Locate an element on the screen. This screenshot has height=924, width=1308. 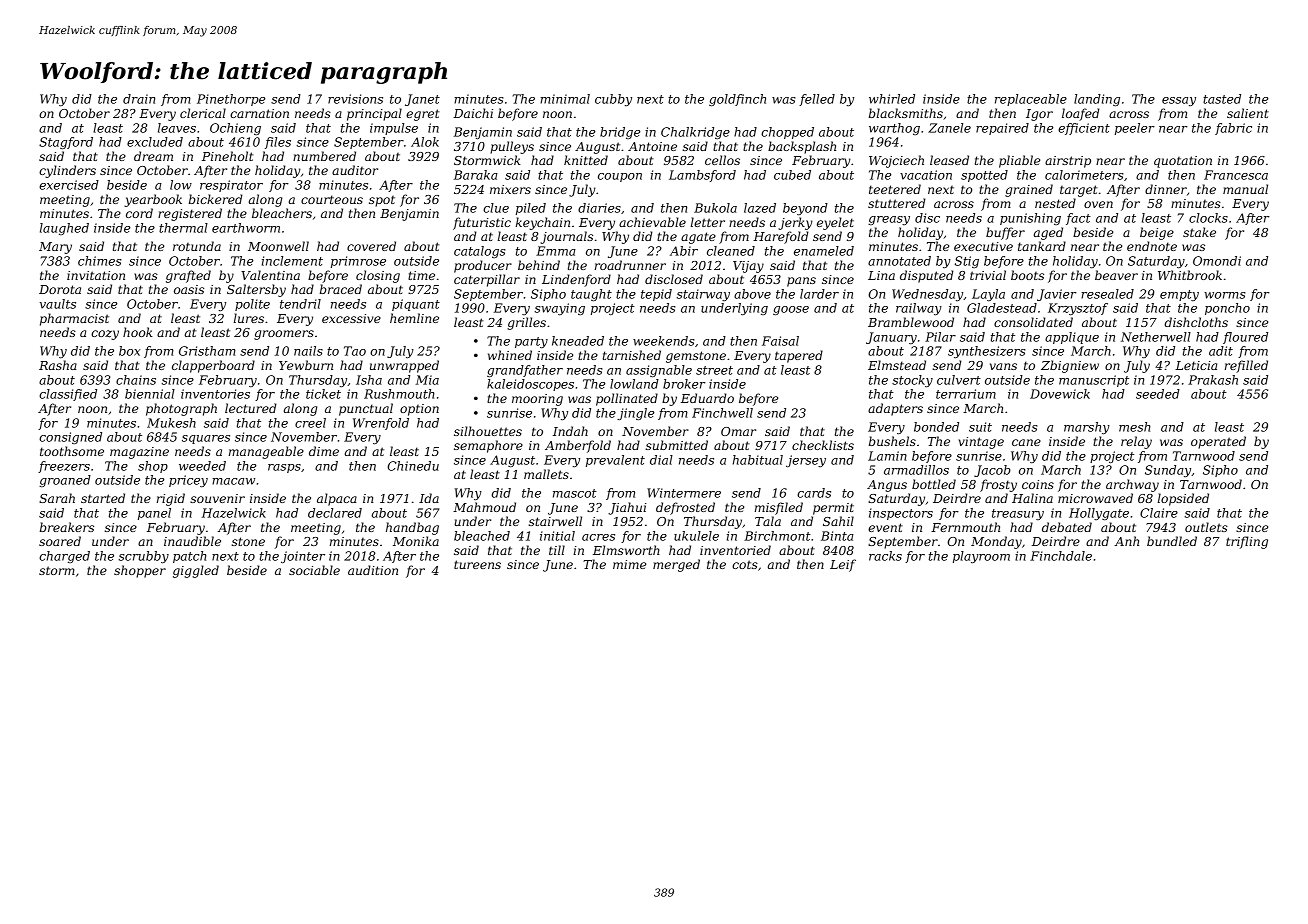
Finchdale is located at coordinates (1061, 556).
